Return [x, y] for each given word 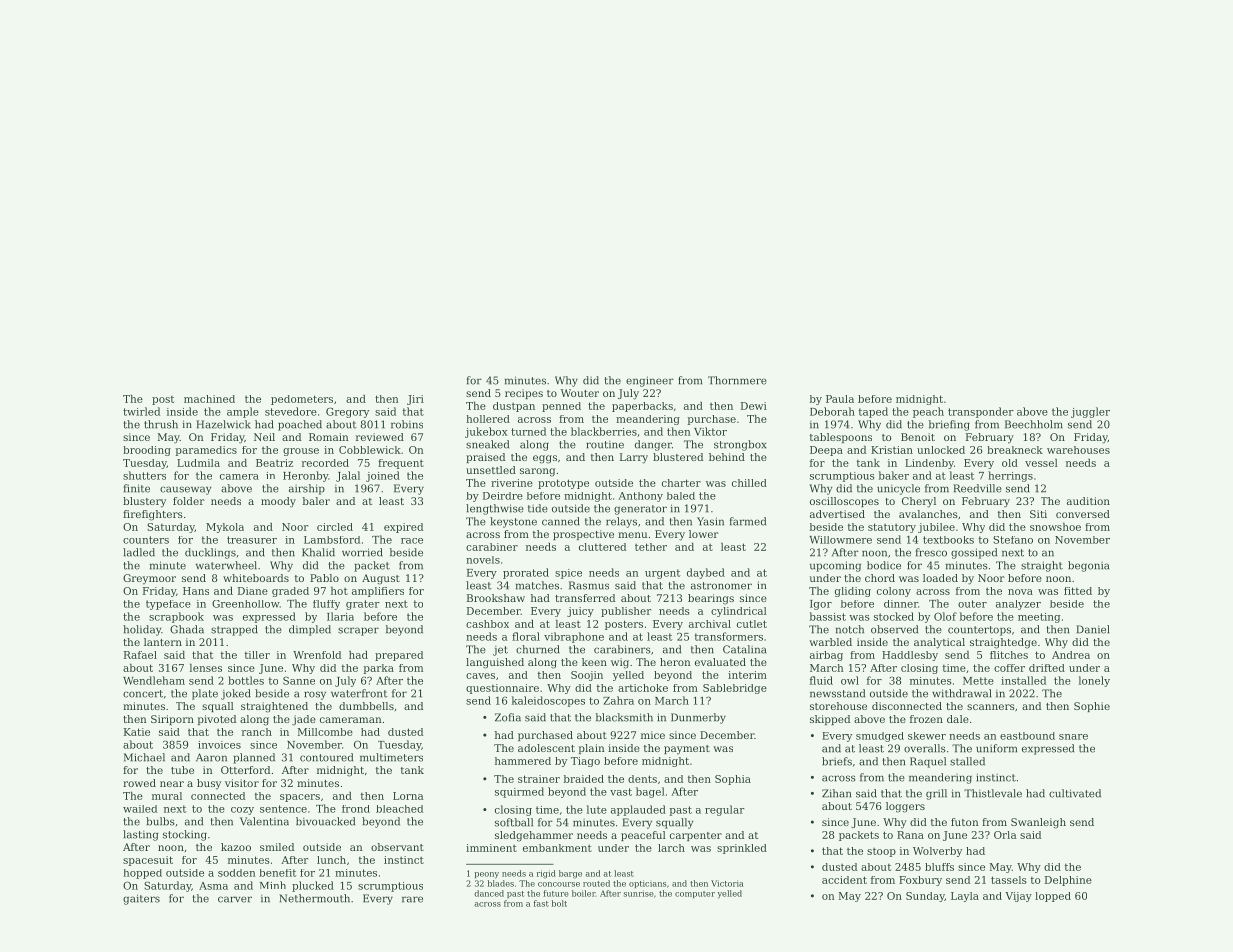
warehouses [1078, 450]
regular [725, 810]
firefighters [153, 515]
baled [681, 496]
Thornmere [737, 380]
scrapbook [176, 617]
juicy [580, 612]
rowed [139, 783]
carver [235, 899]
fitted [1078, 591]
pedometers [302, 400]
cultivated [1075, 793]
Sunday [925, 897]
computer [695, 894]
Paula [840, 399]
